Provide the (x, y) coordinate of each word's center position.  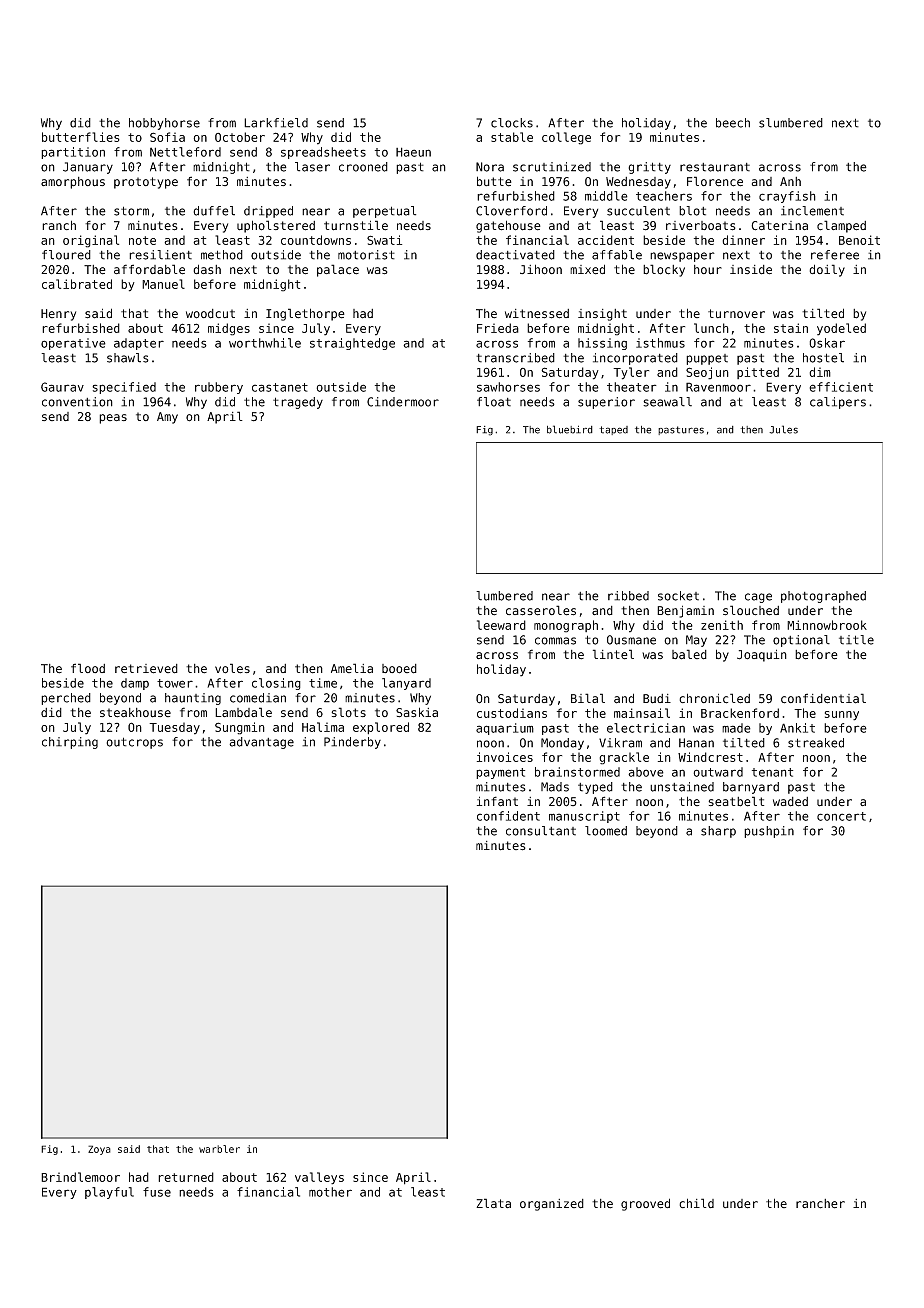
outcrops (134, 743)
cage (758, 598)
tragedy (298, 403)
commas (555, 641)
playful (109, 1193)
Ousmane (631, 640)
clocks (512, 123)
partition (73, 153)
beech (733, 123)
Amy (167, 418)
